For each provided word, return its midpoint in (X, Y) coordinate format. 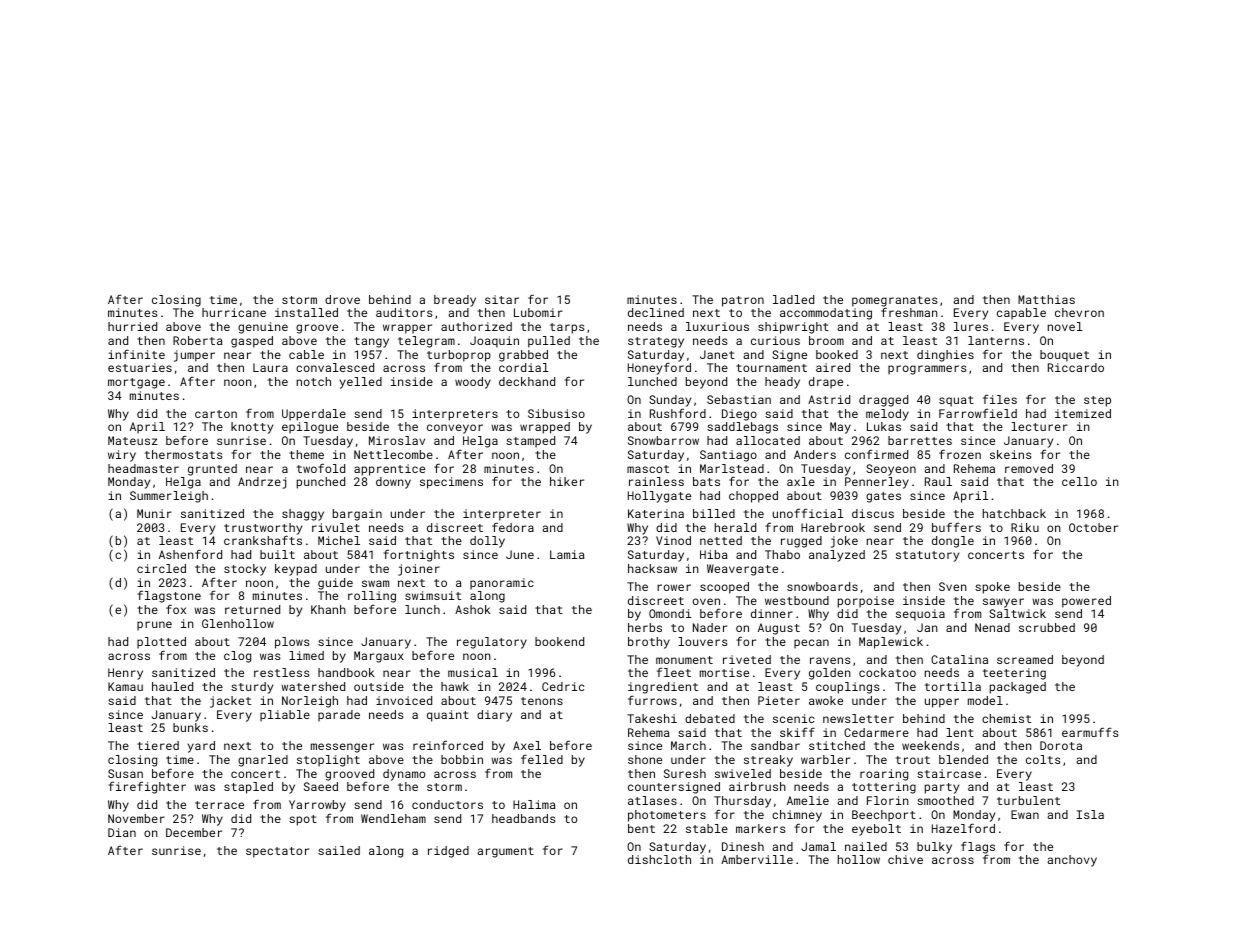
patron (743, 301)
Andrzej (262, 483)
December (194, 832)
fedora (513, 527)
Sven (953, 586)
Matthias (1046, 299)
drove (342, 299)
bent (641, 828)
